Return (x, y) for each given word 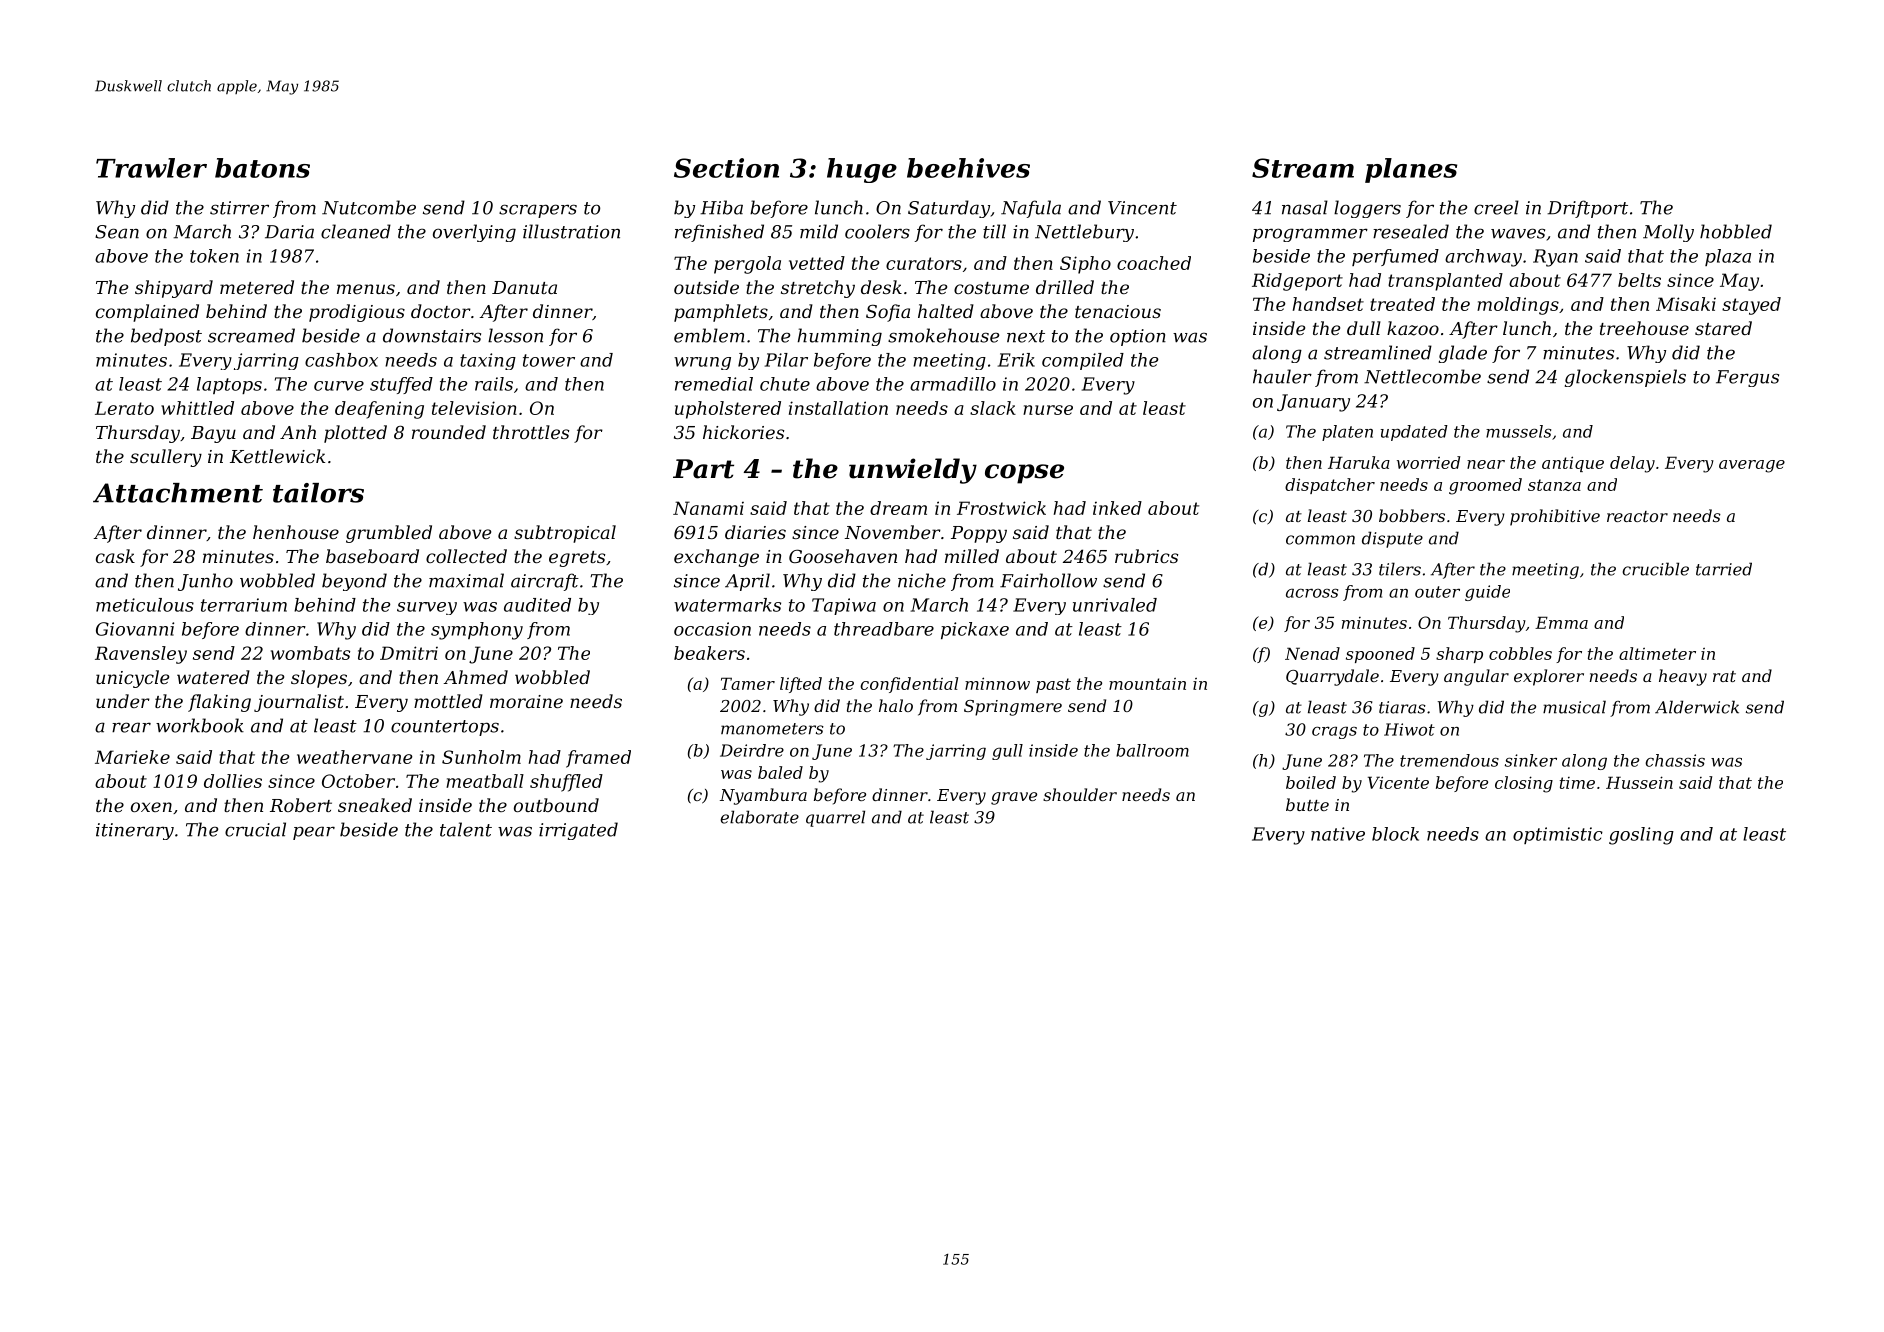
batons (262, 168)
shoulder (1080, 794)
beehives (968, 168)
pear (314, 833)
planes (1411, 170)
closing (1524, 784)
